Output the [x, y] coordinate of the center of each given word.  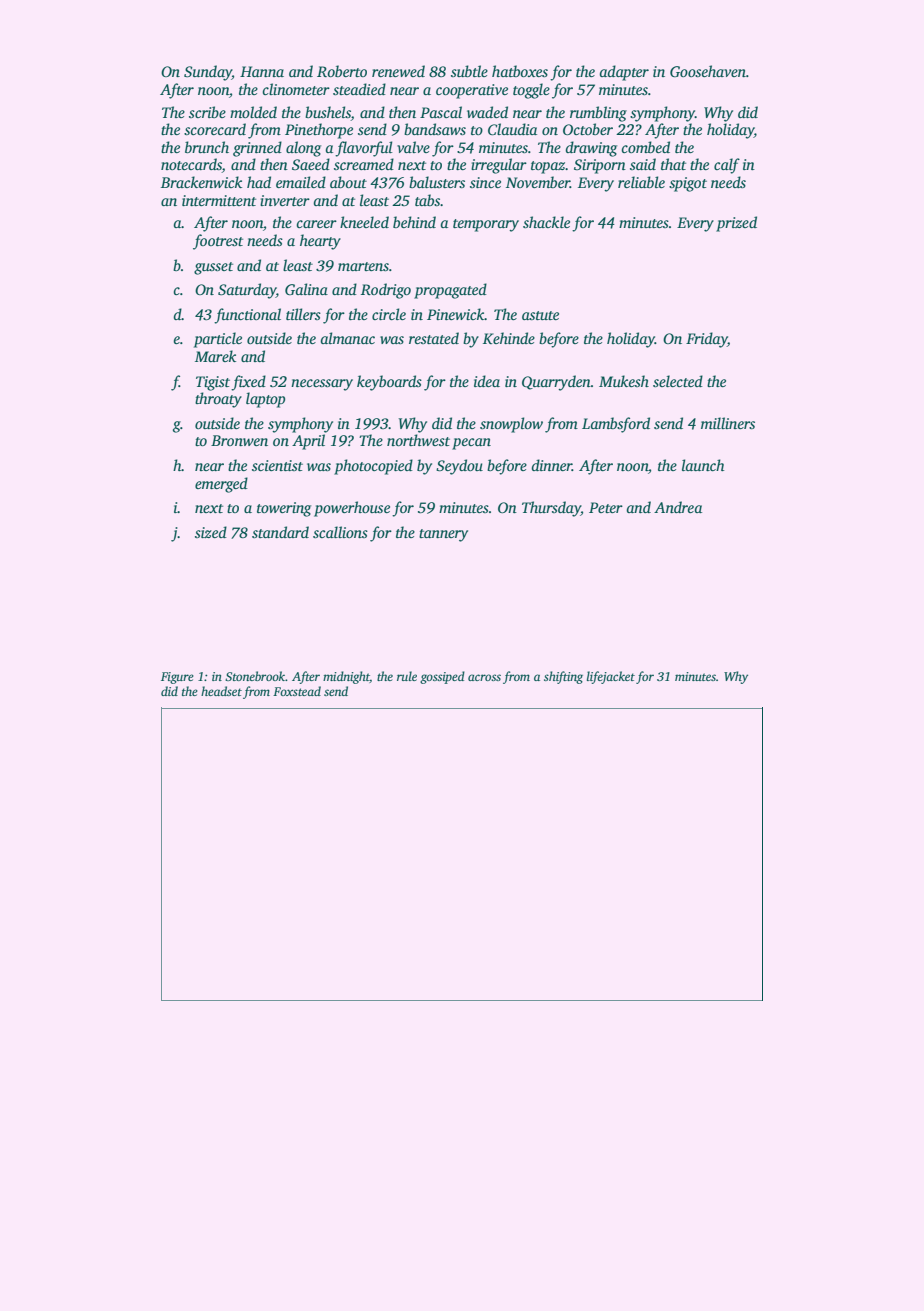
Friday [707, 340]
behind [414, 222]
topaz [548, 167]
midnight [346, 677]
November [538, 182]
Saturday [247, 291]
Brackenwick [201, 182]
